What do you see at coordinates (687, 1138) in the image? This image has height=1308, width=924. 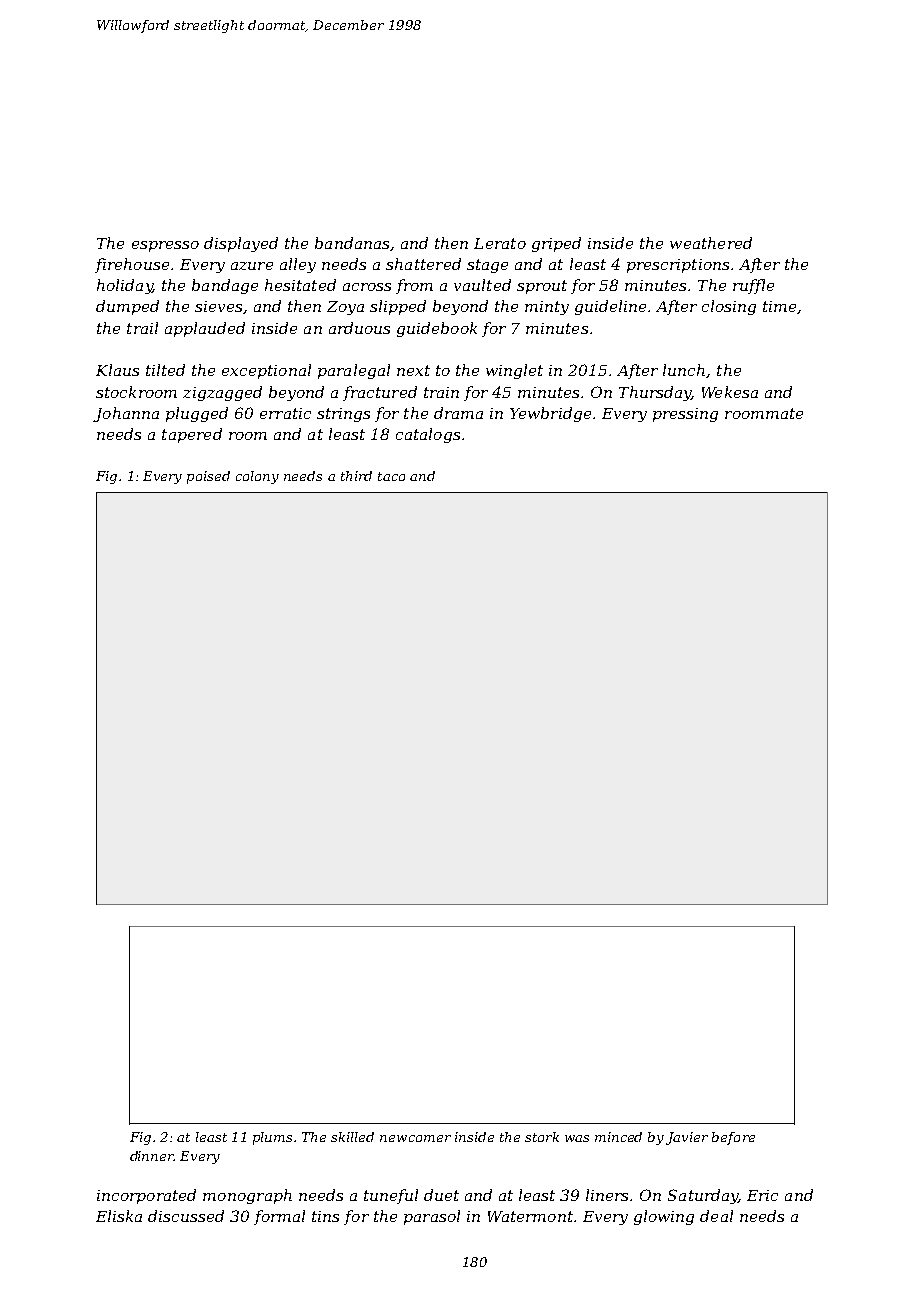 I see `Javier` at bounding box center [687, 1138].
